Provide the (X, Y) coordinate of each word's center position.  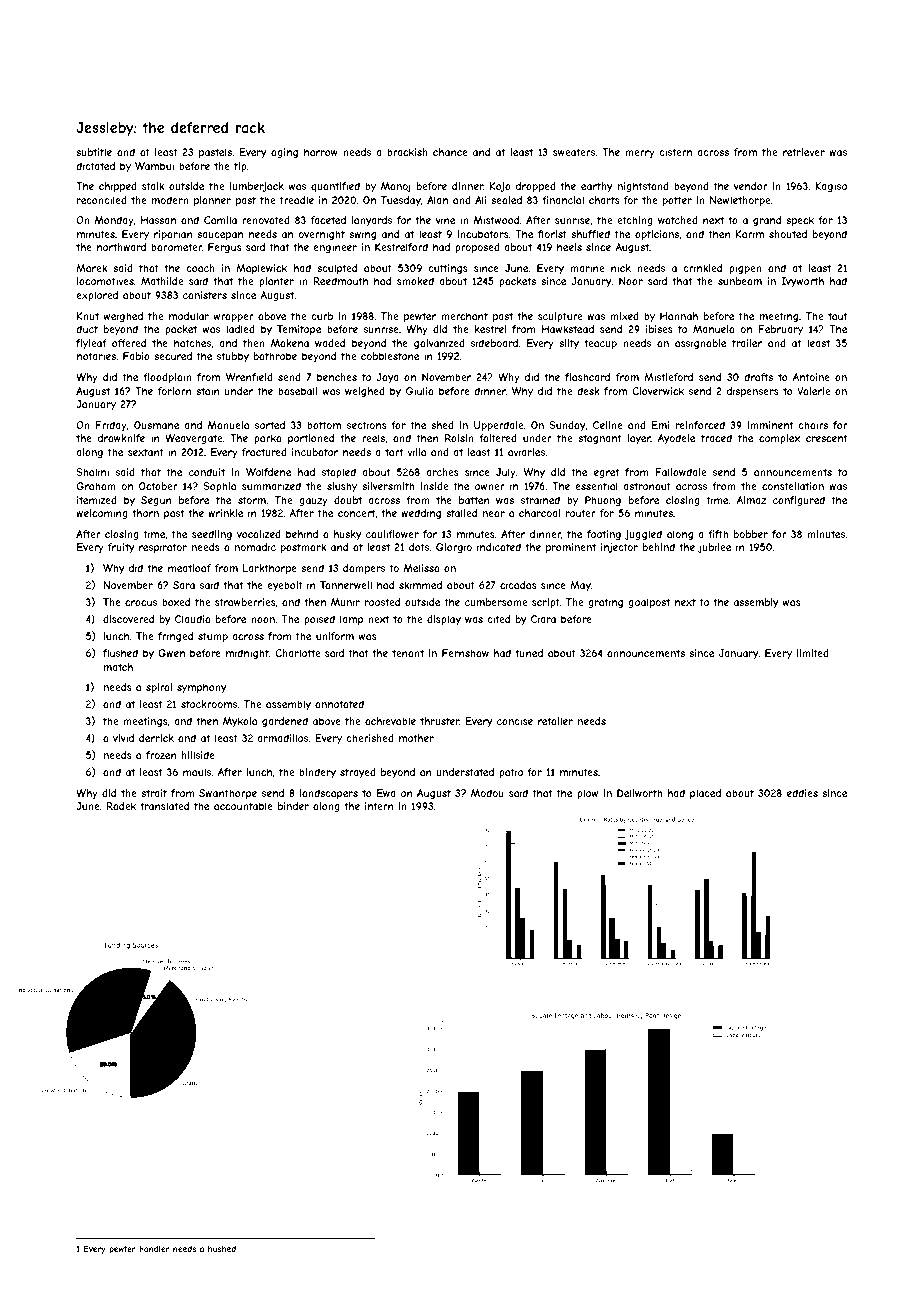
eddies (802, 793)
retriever (804, 152)
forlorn (174, 391)
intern (379, 806)
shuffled (590, 234)
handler (154, 1249)
